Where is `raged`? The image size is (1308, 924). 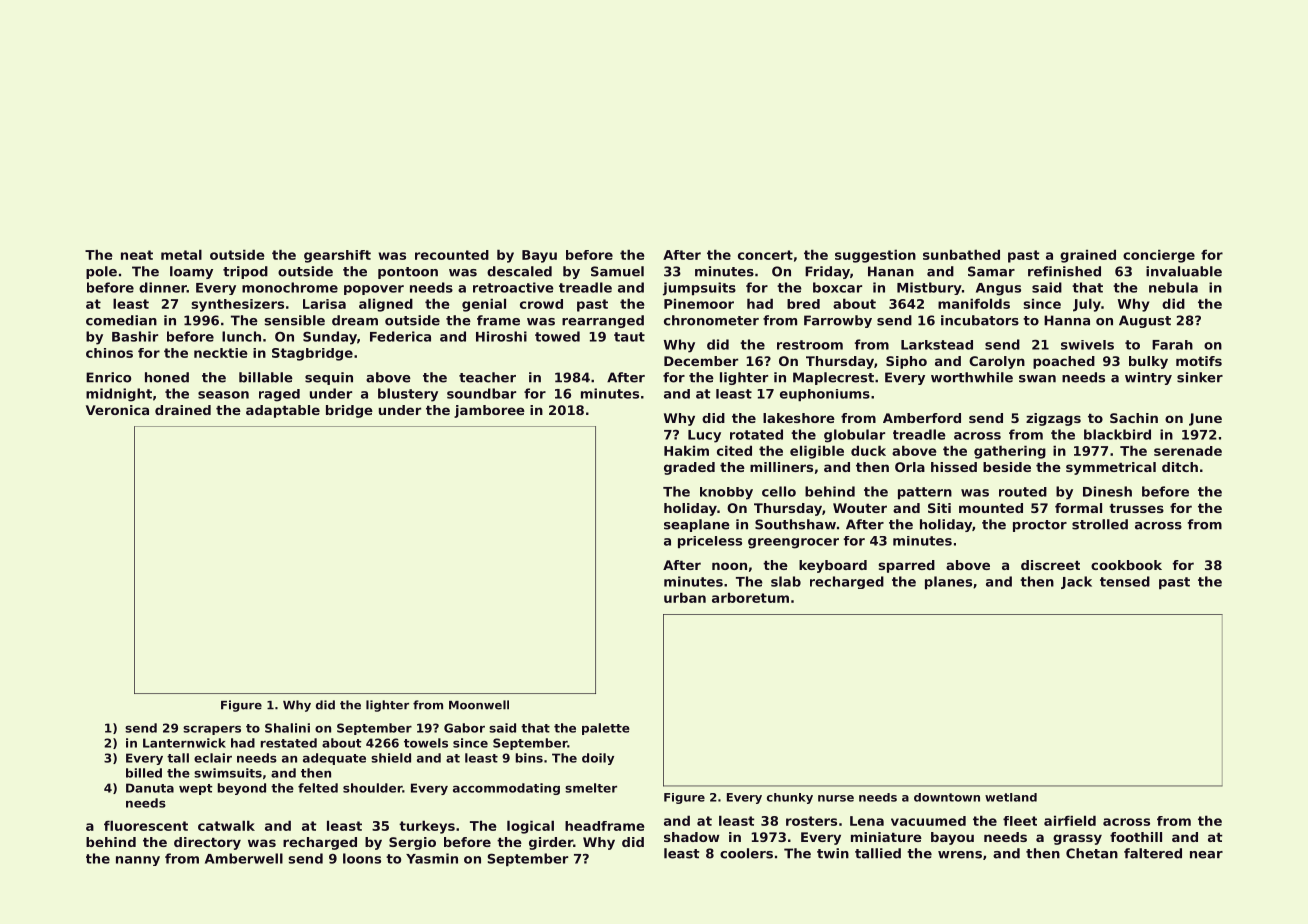
raged is located at coordinates (279, 395).
